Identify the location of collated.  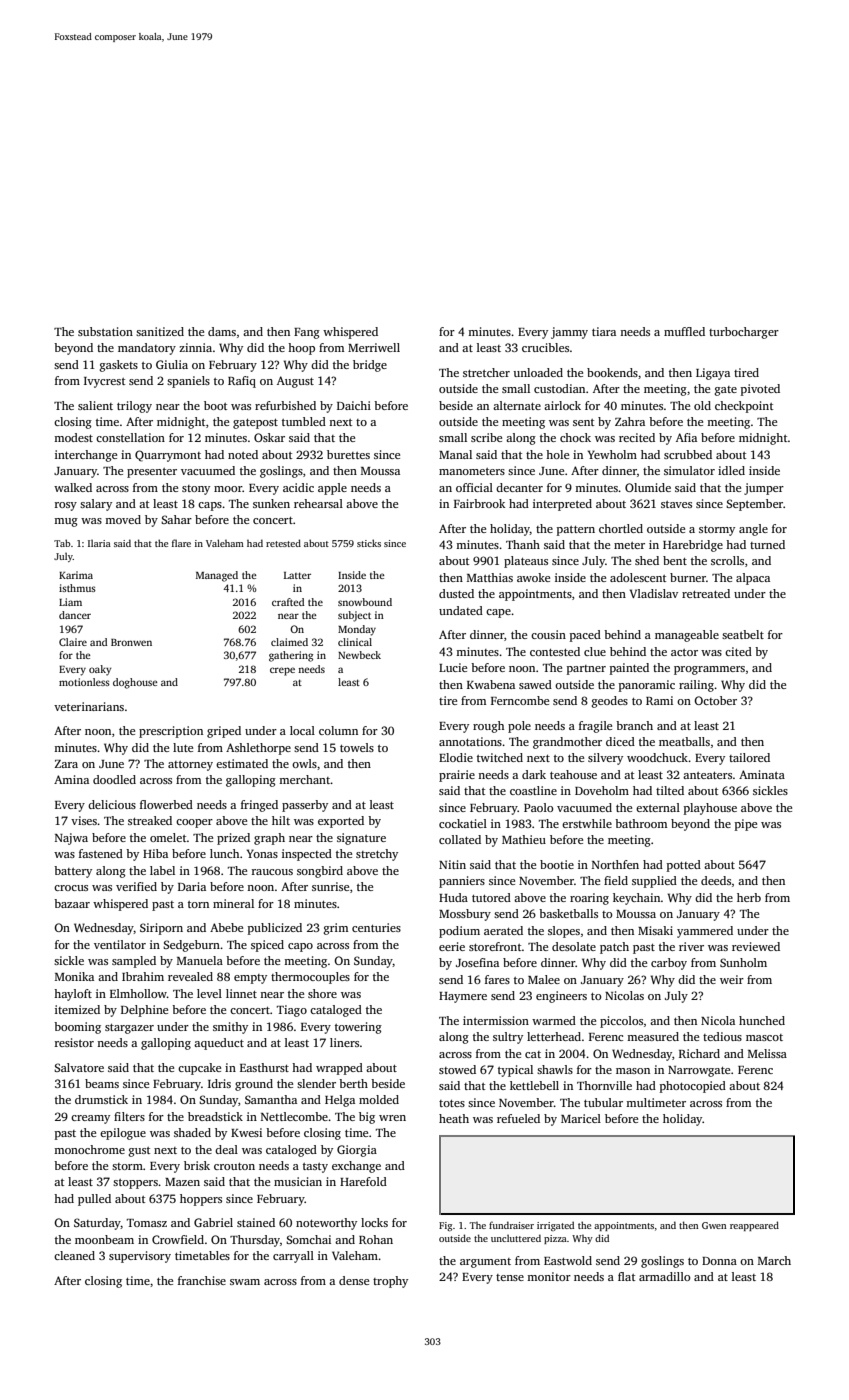
(460, 839).
